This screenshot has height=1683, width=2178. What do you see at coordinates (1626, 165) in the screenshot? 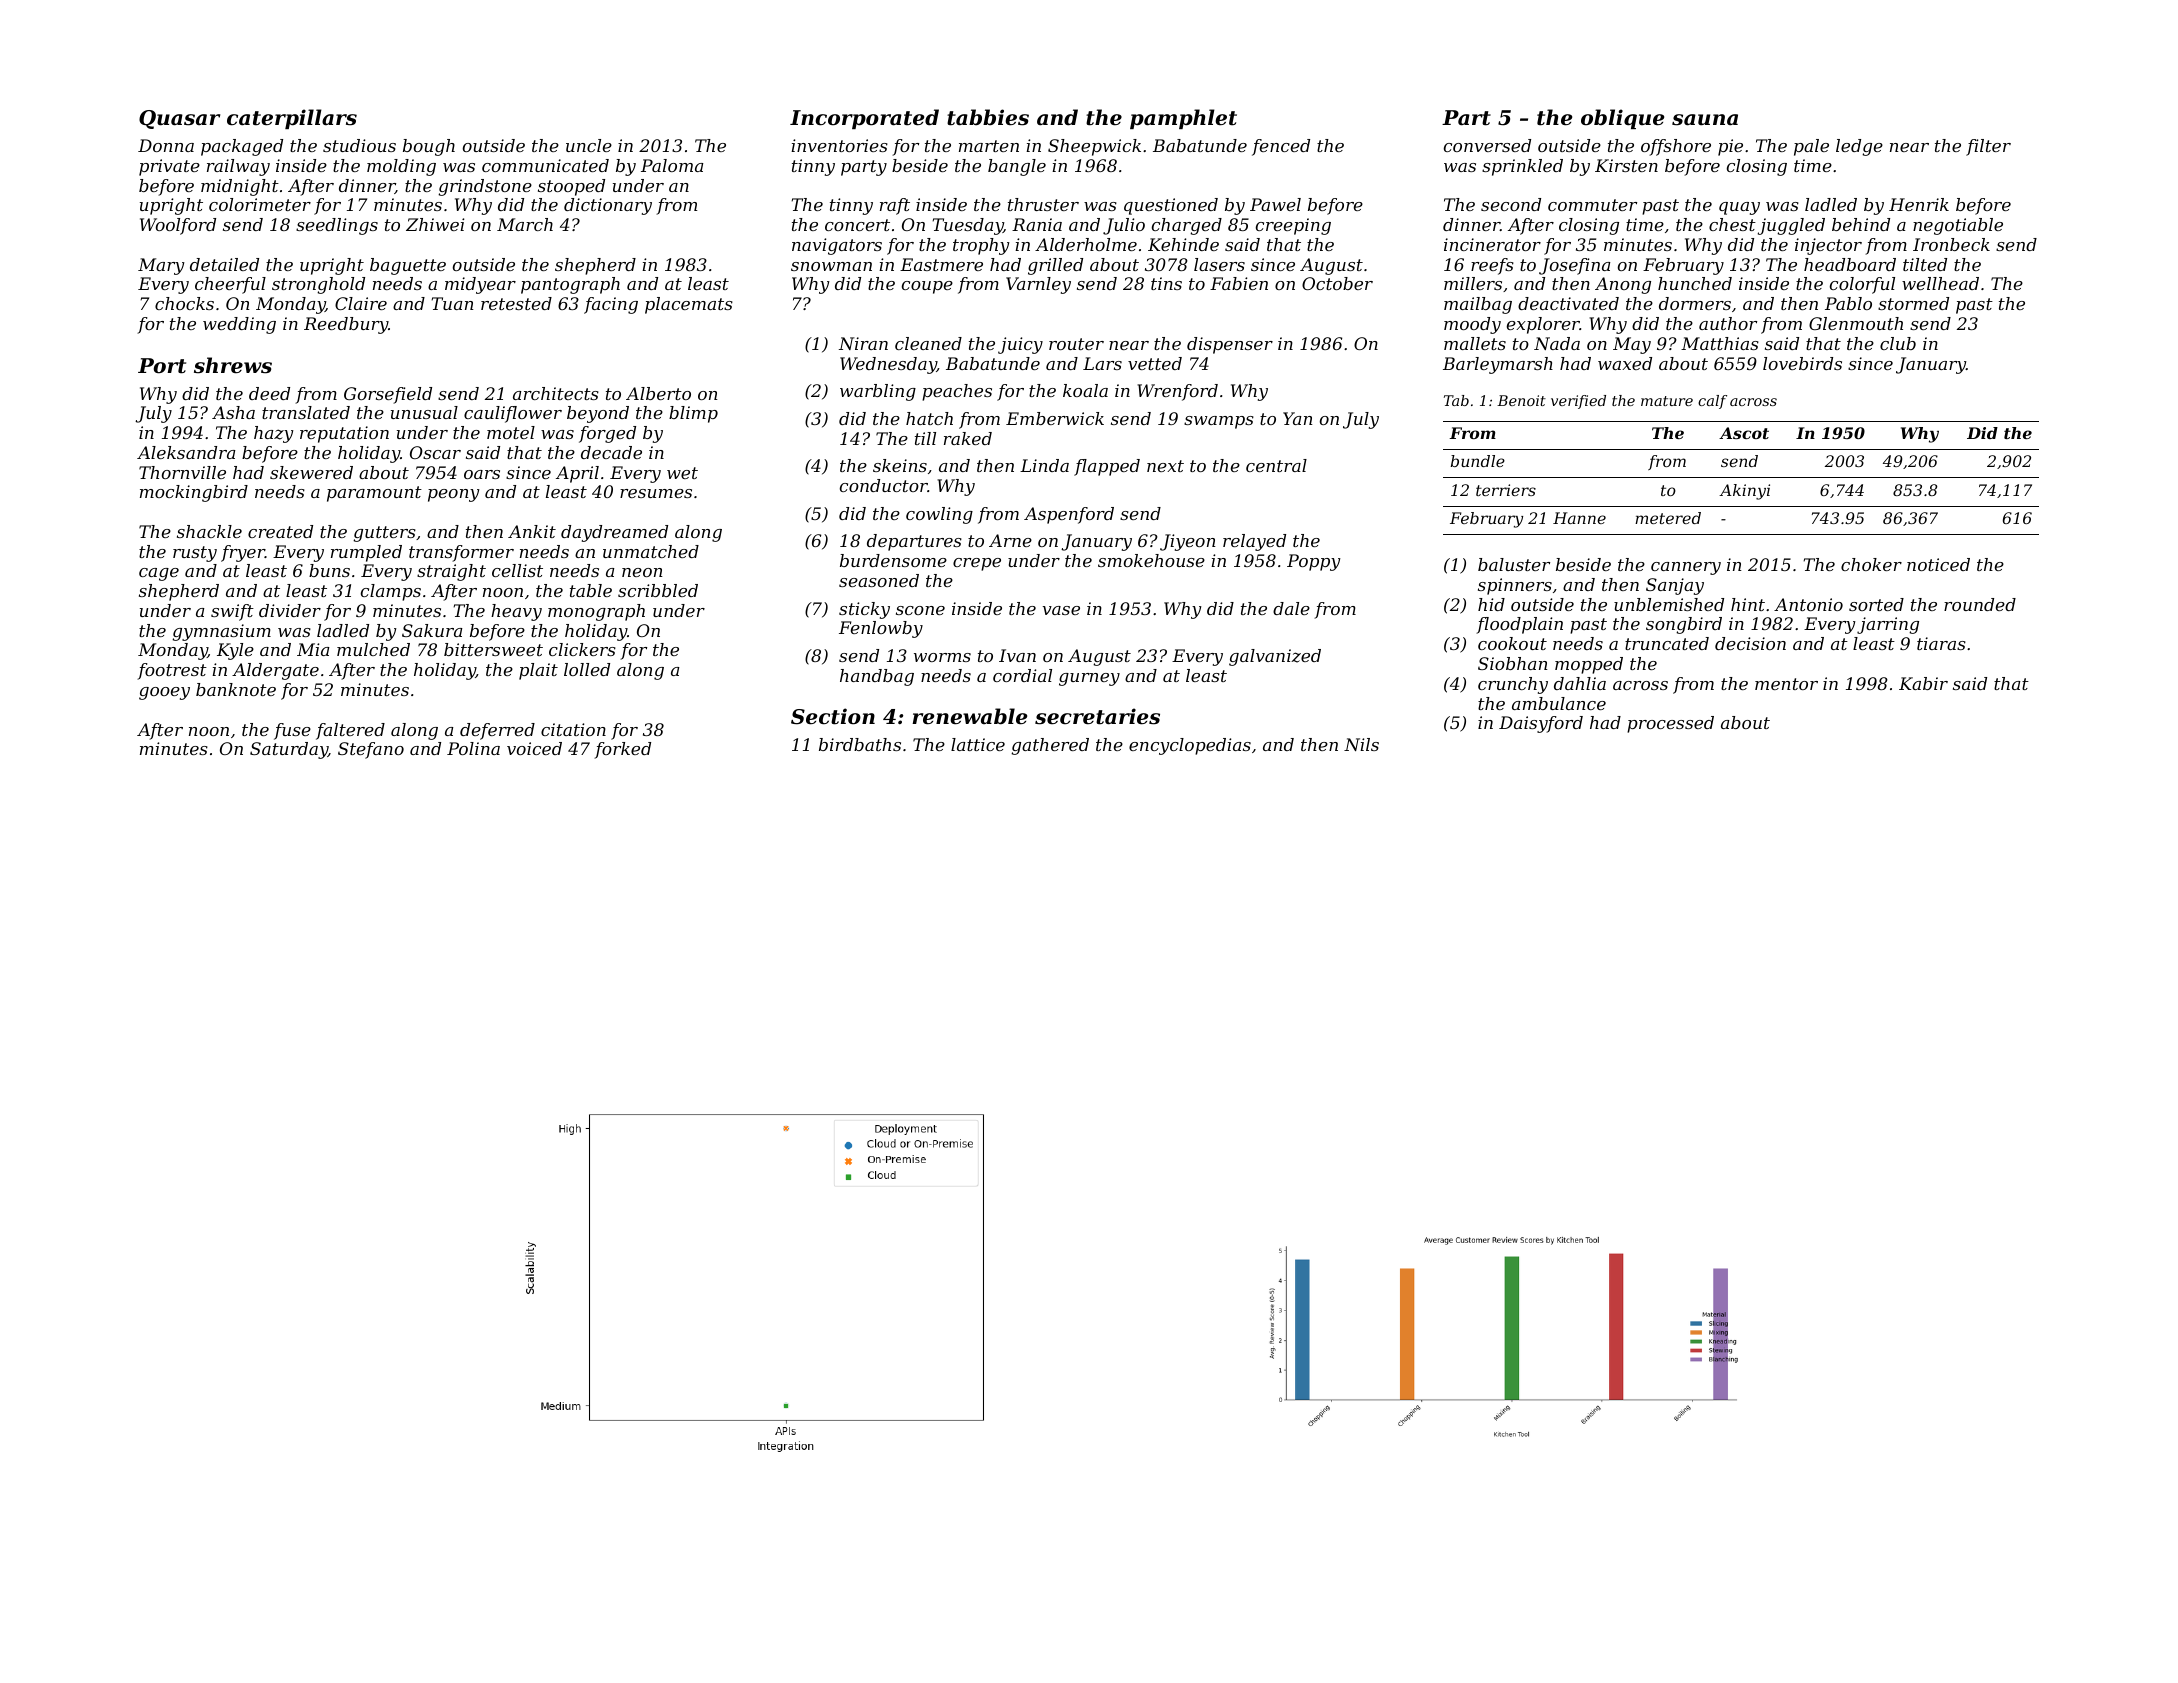
I see `Kirsten` at bounding box center [1626, 165].
